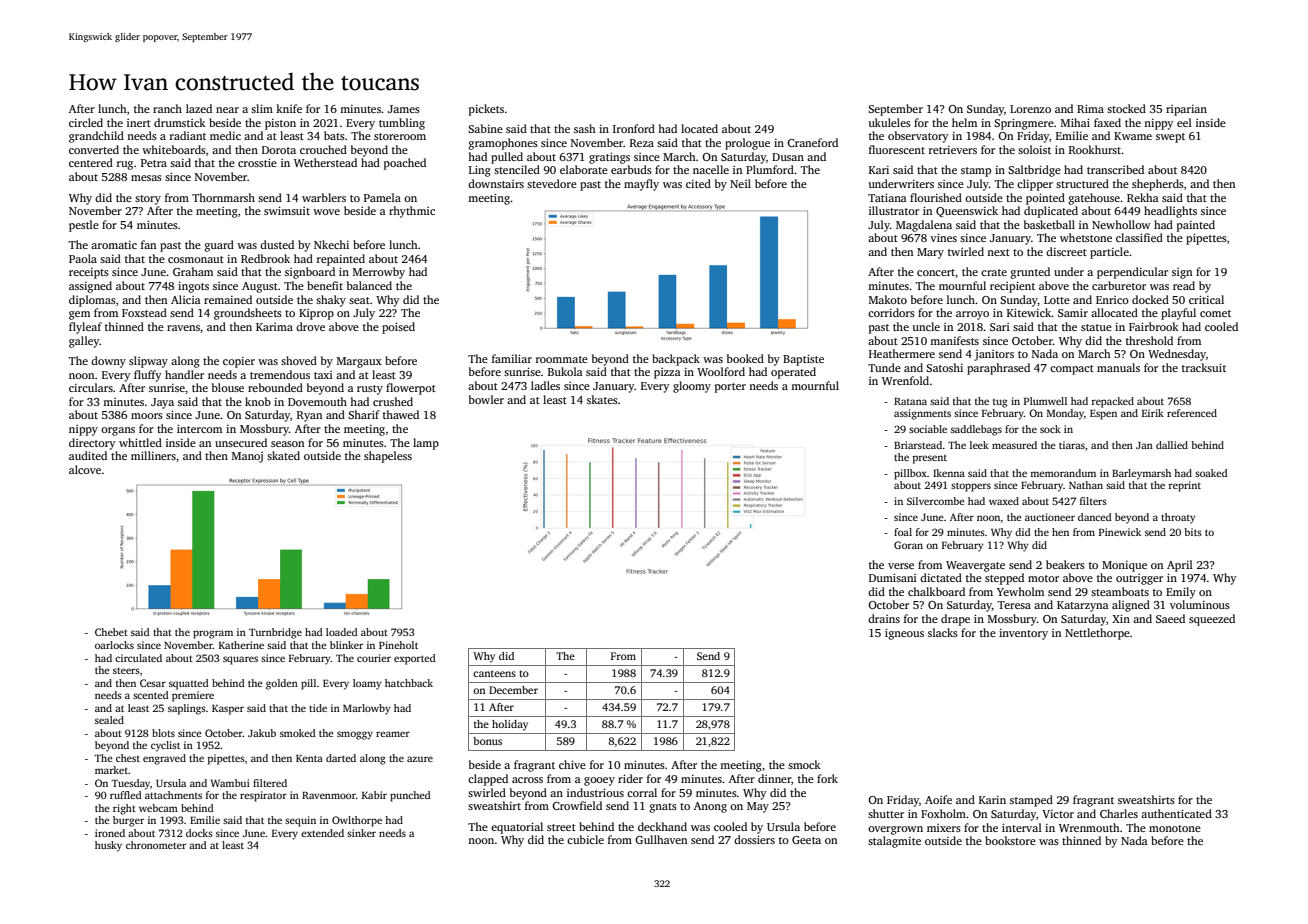 The image size is (1308, 924). I want to click on memorandum, so click(1063, 473).
